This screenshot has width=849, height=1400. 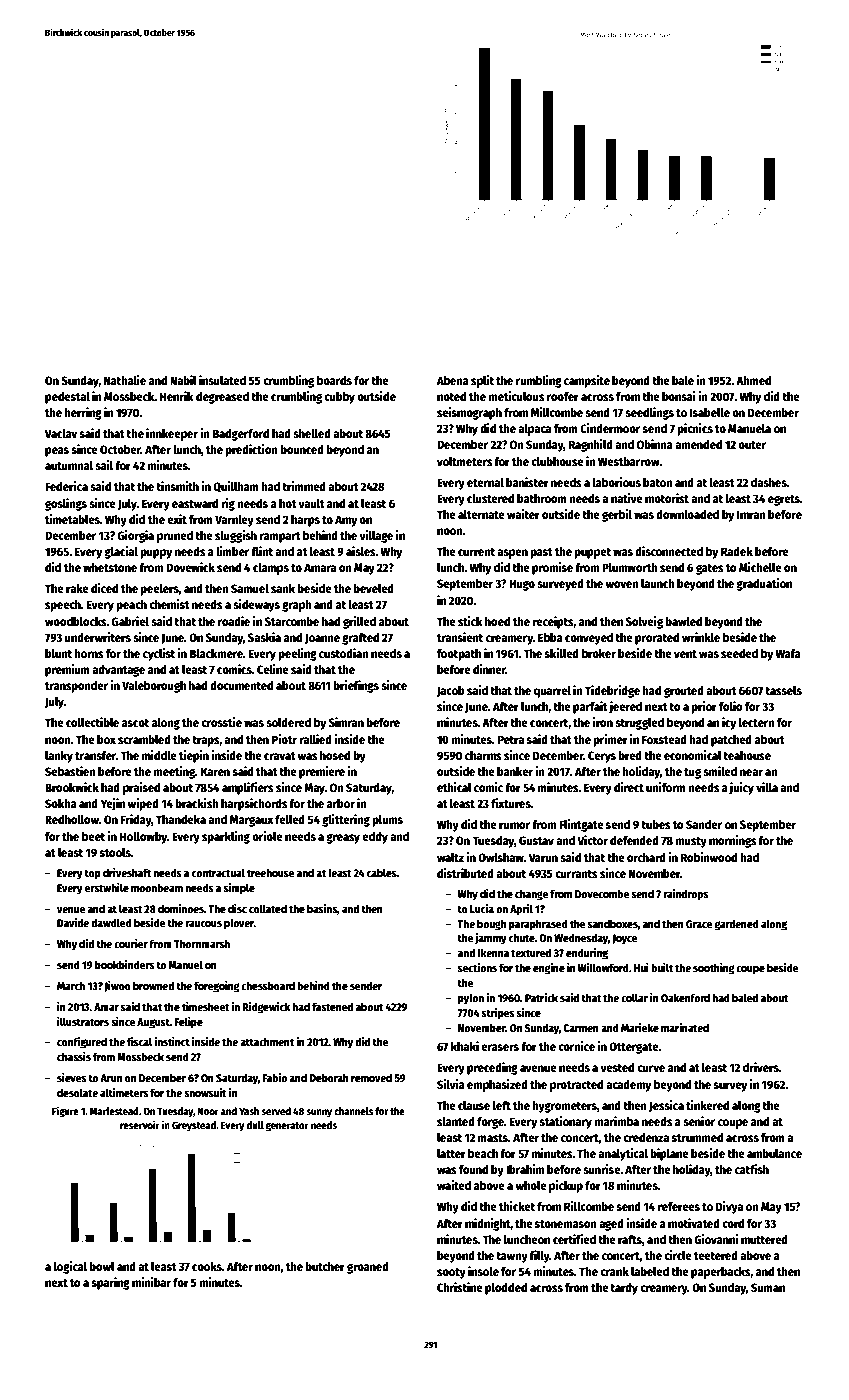 What do you see at coordinates (183, 380) in the screenshot?
I see `Nabil` at bounding box center [183, 380].
